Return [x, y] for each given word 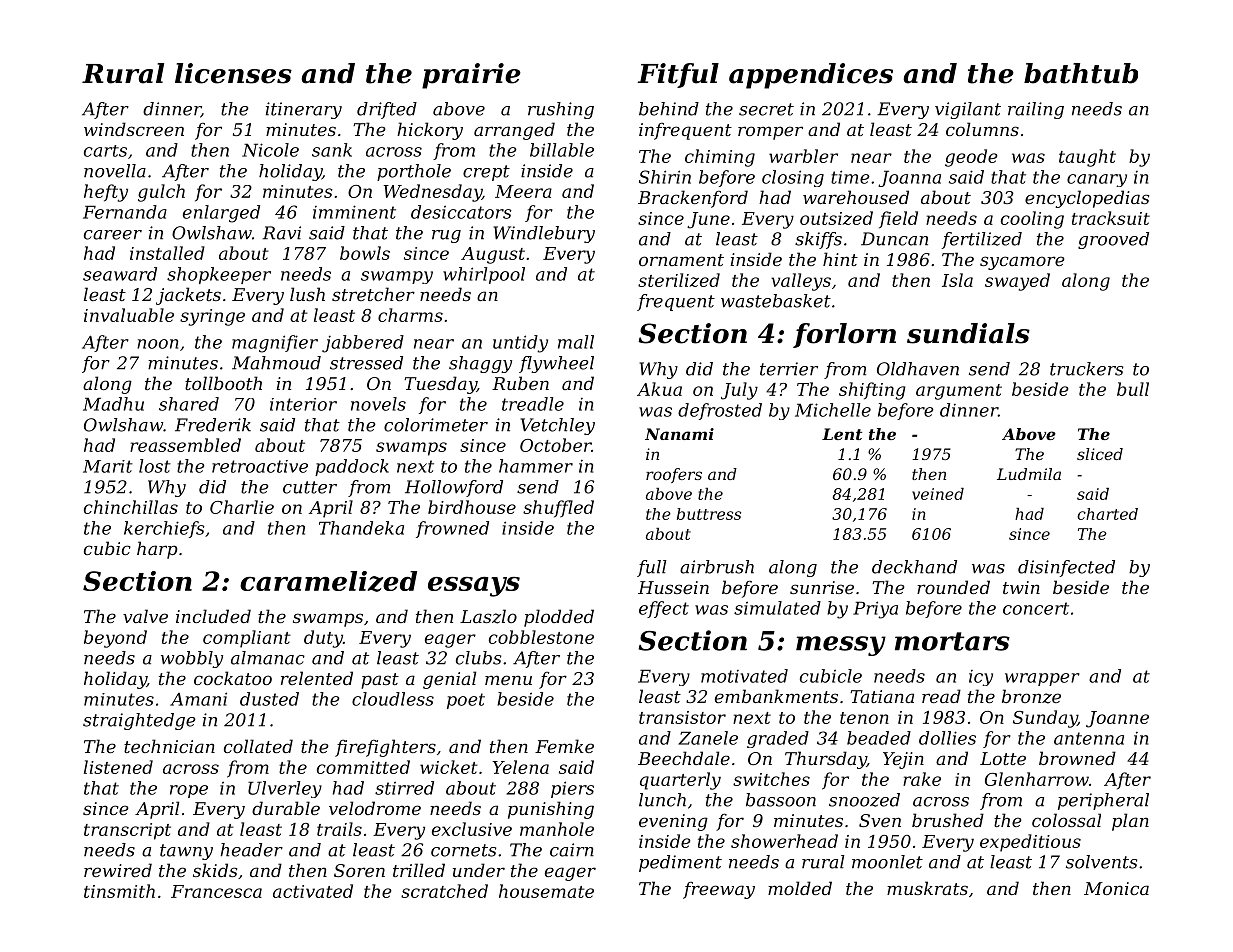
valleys [801, 282]
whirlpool [484, 275]
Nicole [270, 150]
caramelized [328, 581]
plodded [559, 618]
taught [1087, 158]
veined [938, 494]
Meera [523, 191]
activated [313, 891]
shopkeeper [219, 275]
